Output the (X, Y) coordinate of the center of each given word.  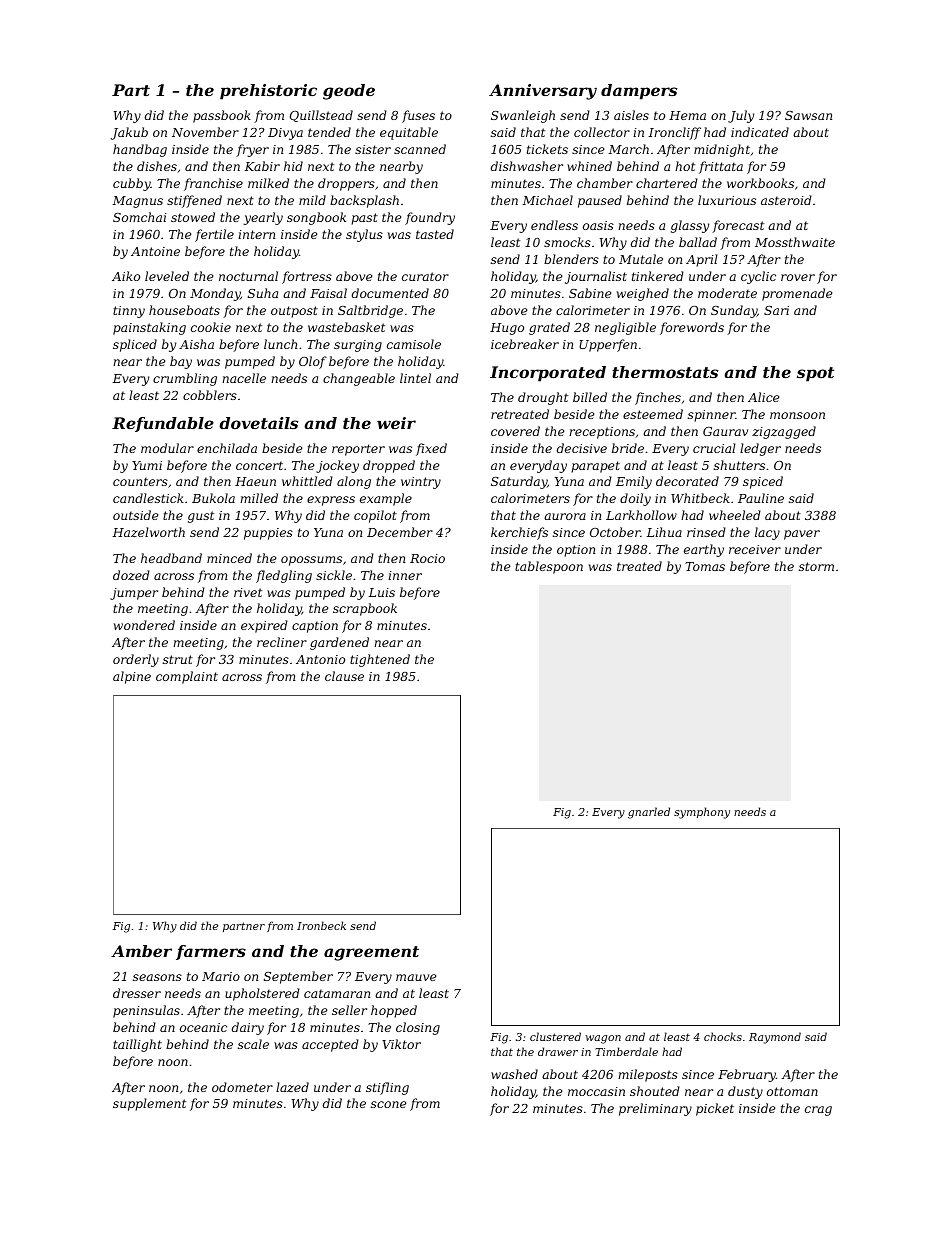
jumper (134, 594)
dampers (639, 92)
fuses (418, 116)
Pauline (761, 498)
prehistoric (268, 92)
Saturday (519, 482)
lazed (292, 1087)
